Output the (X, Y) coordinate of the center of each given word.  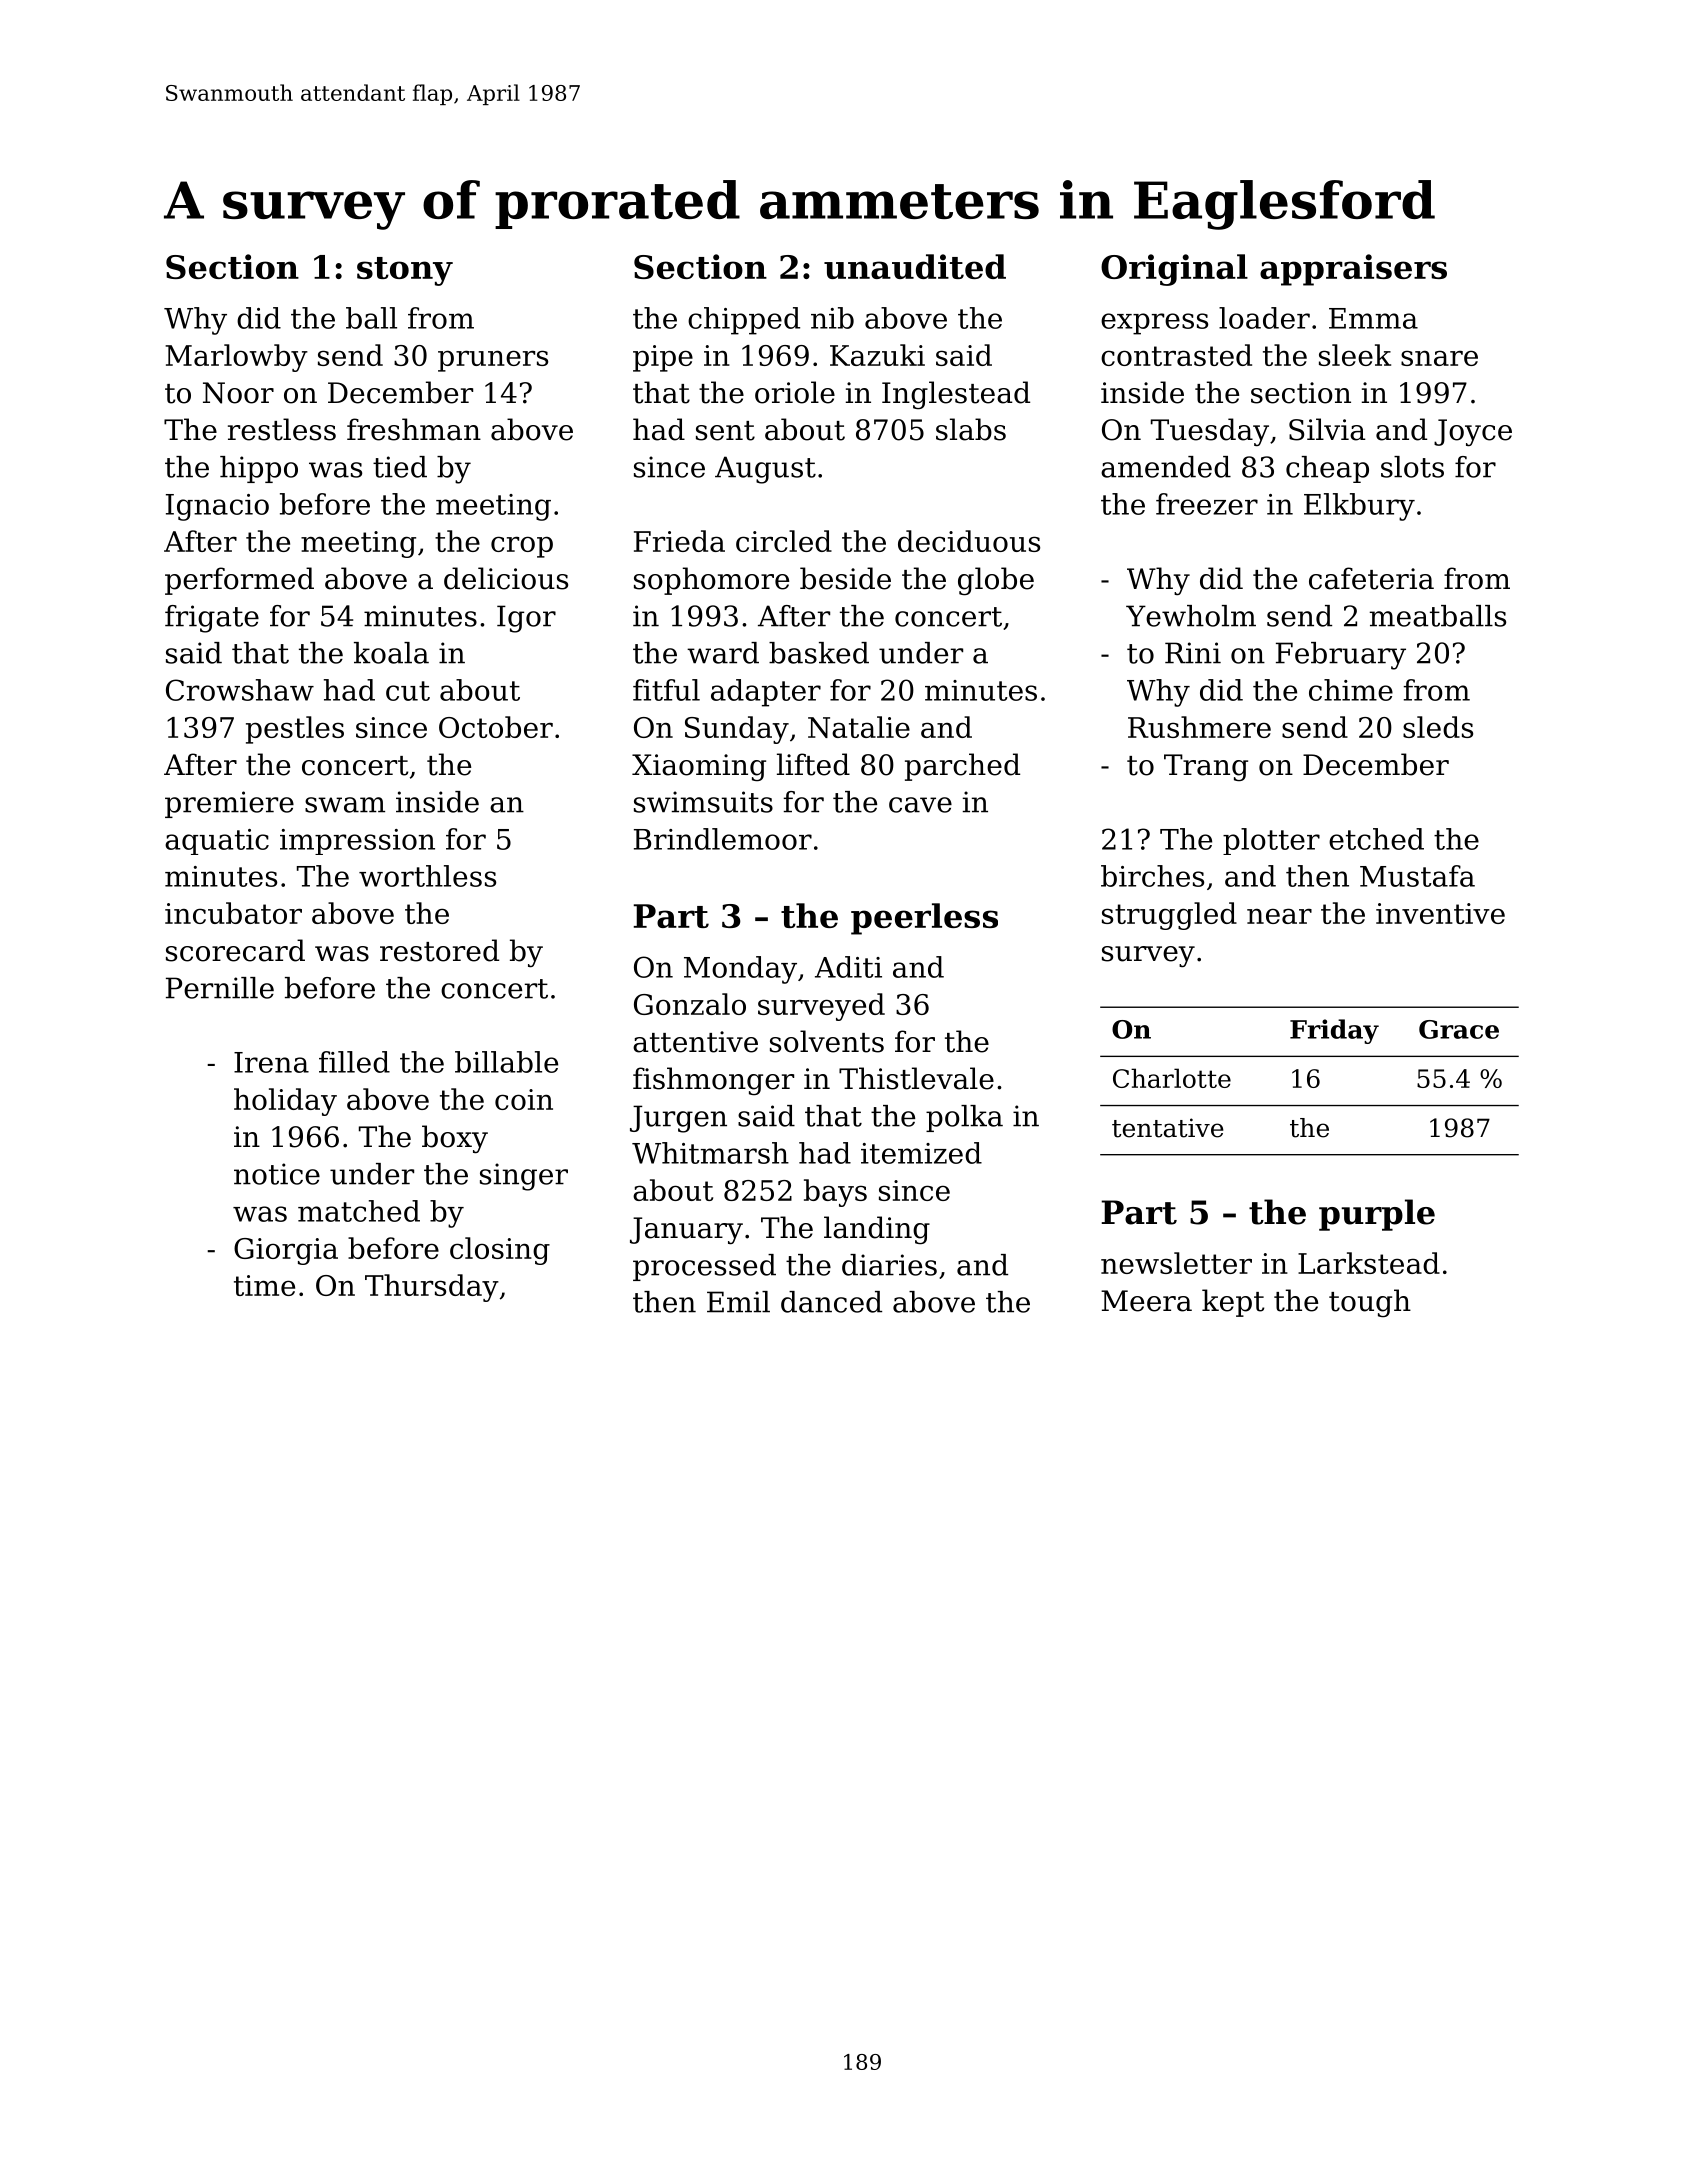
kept (1233, 1303)
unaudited (915, 266)
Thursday (432, 1288)
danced (831, 1302)
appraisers (1353, 270)
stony (405, 271)
